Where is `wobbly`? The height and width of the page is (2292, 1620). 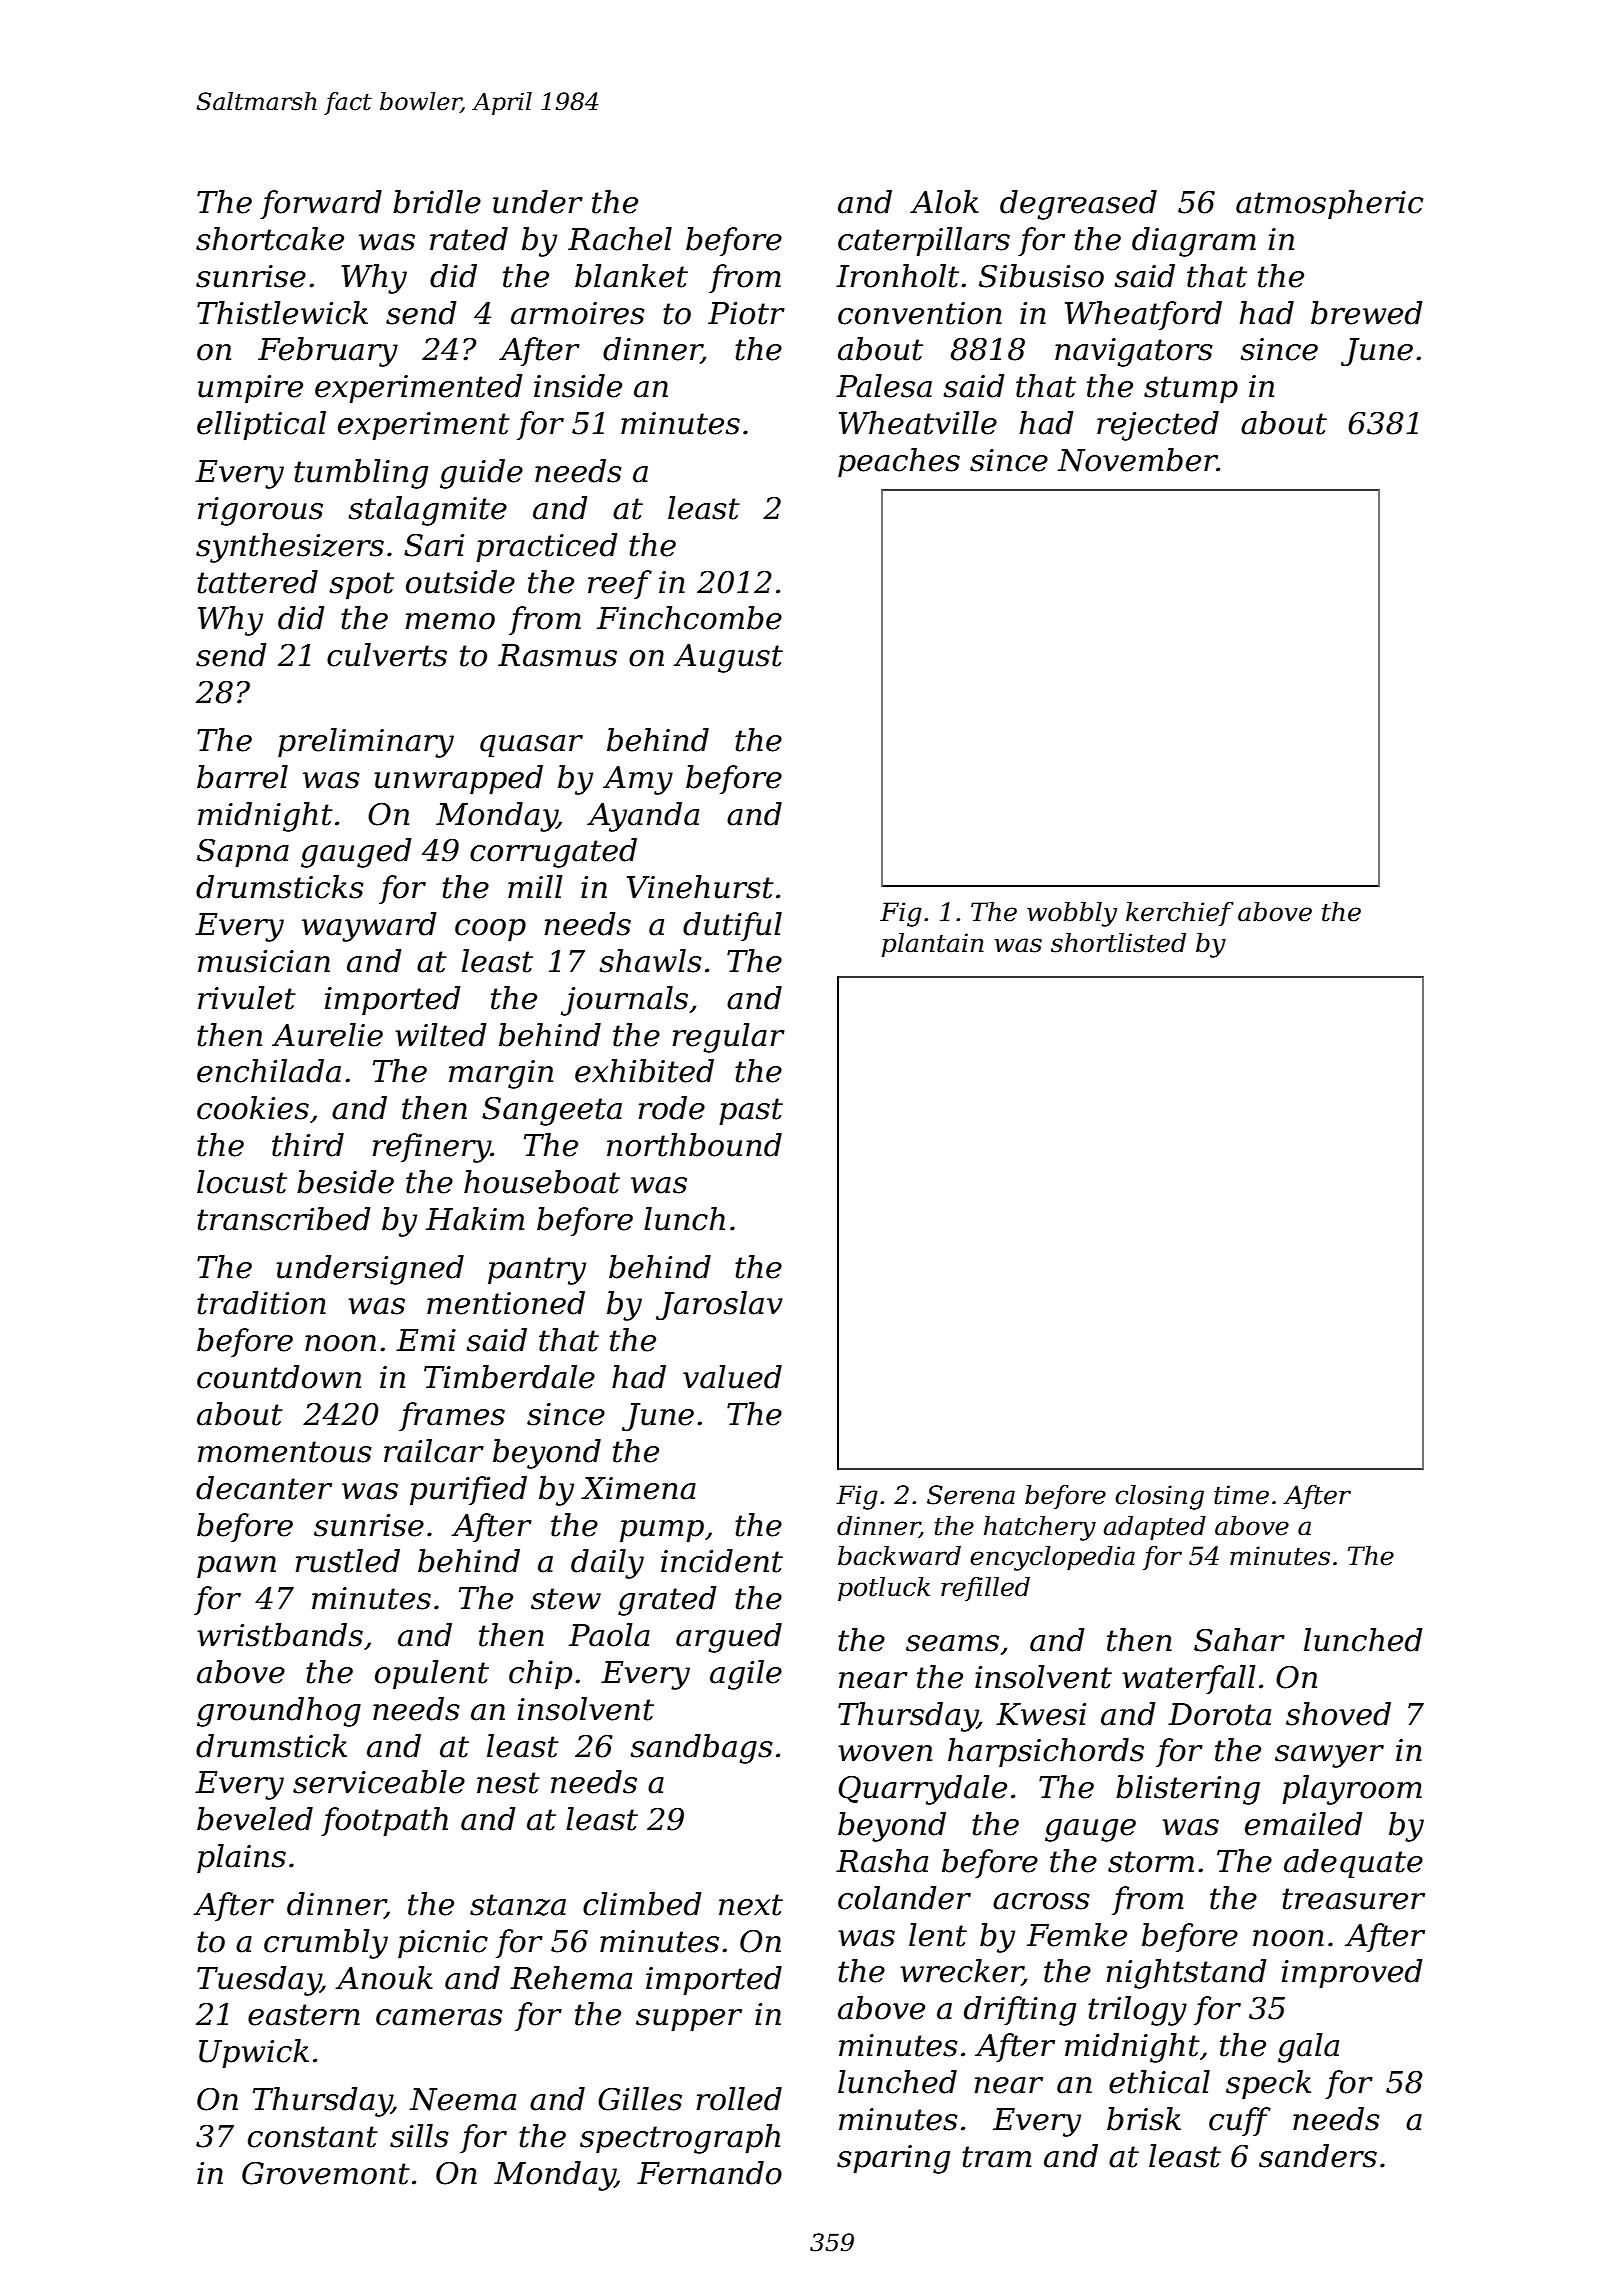
wobbly is located at coordinates (1072, 914).
